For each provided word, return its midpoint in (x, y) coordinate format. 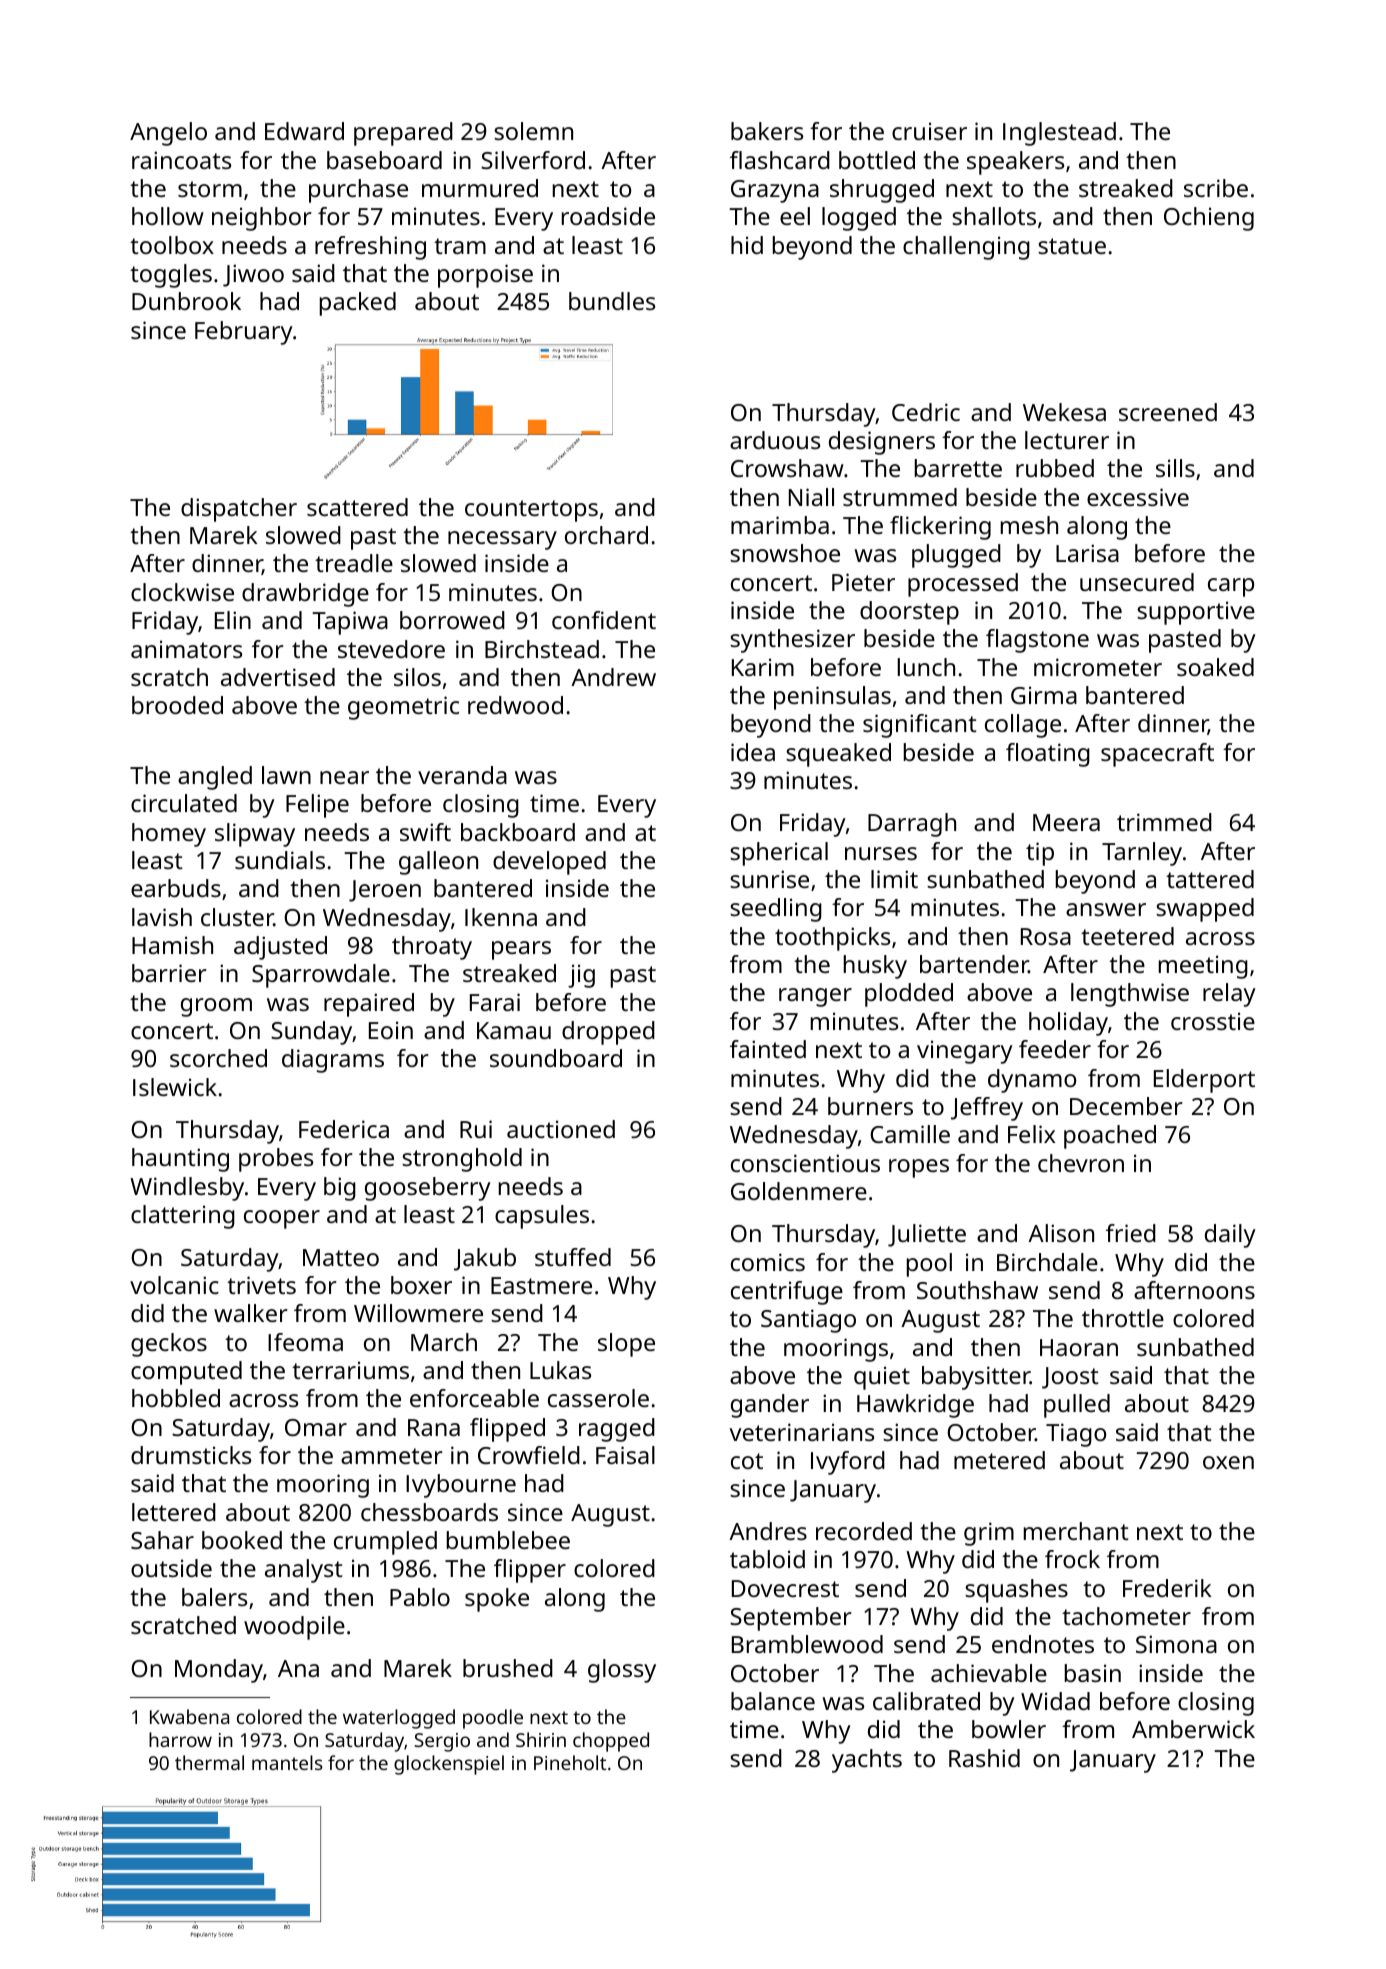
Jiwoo (253, 275)
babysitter (976, 1378)
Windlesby (187, 1189)
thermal (209, 1762)
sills (1175, 468)
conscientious (805, 1163)
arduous (775, 440)
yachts (867, 1761)
